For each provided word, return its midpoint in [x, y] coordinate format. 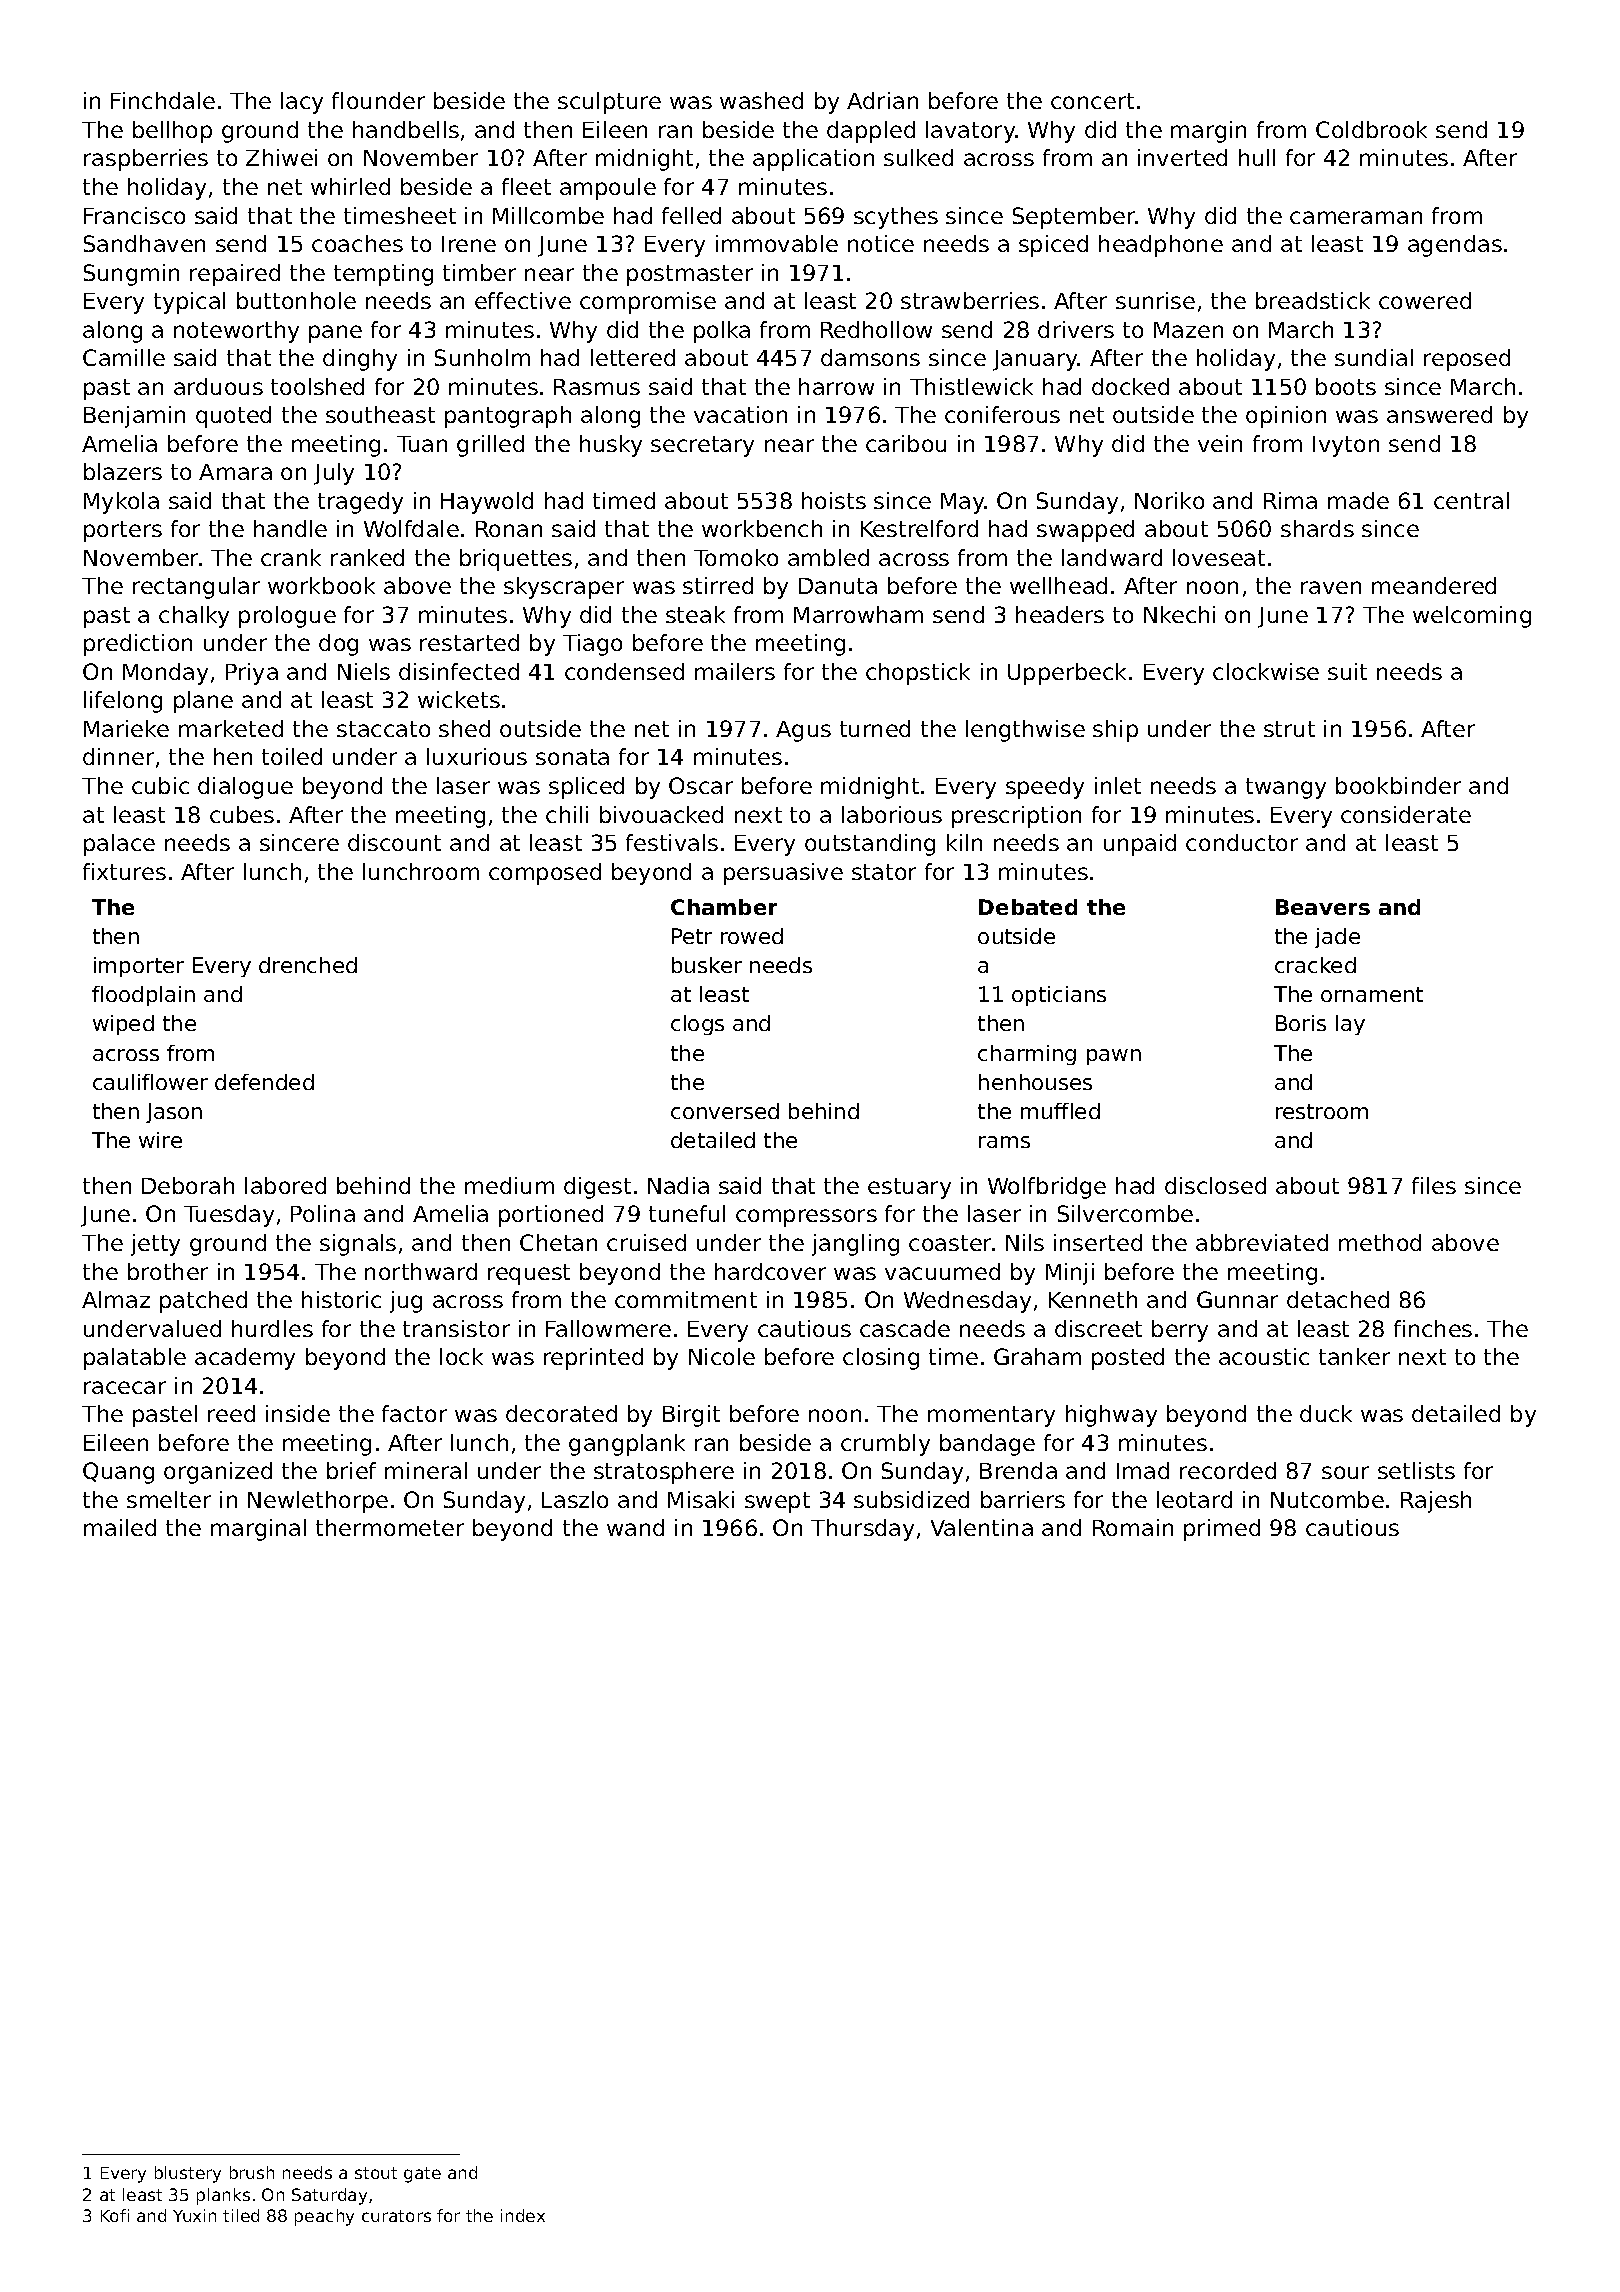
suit [1347, 671]
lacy [302, 103]
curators [396, 2216]
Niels [364, 671]
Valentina [982, 1527]
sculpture [609, 103]
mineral [426, 1470]
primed [1222, 1530]
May [963, 503]
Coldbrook [1371, 129]
